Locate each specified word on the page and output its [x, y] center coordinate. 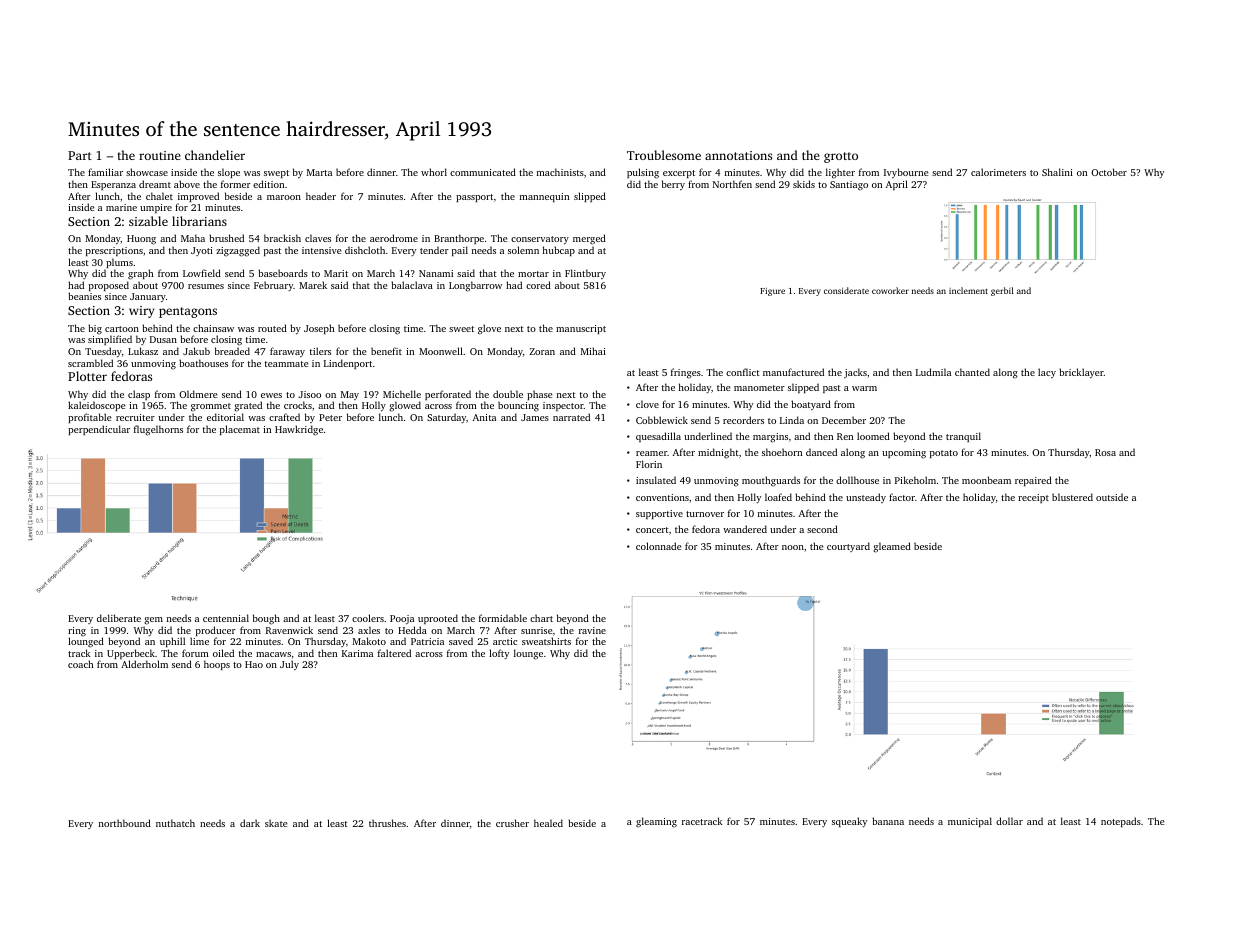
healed [548, 823]
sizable [148, 221]
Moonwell [441, 351]
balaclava [412, 285]
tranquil [963, 437]
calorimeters [998, 172]
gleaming [656, 822]
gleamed [892, 547]
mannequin [544, 197]
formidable [503, 618]
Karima [357, 653]
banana [888, 821]
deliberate [119, 618]
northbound [125, 823]
